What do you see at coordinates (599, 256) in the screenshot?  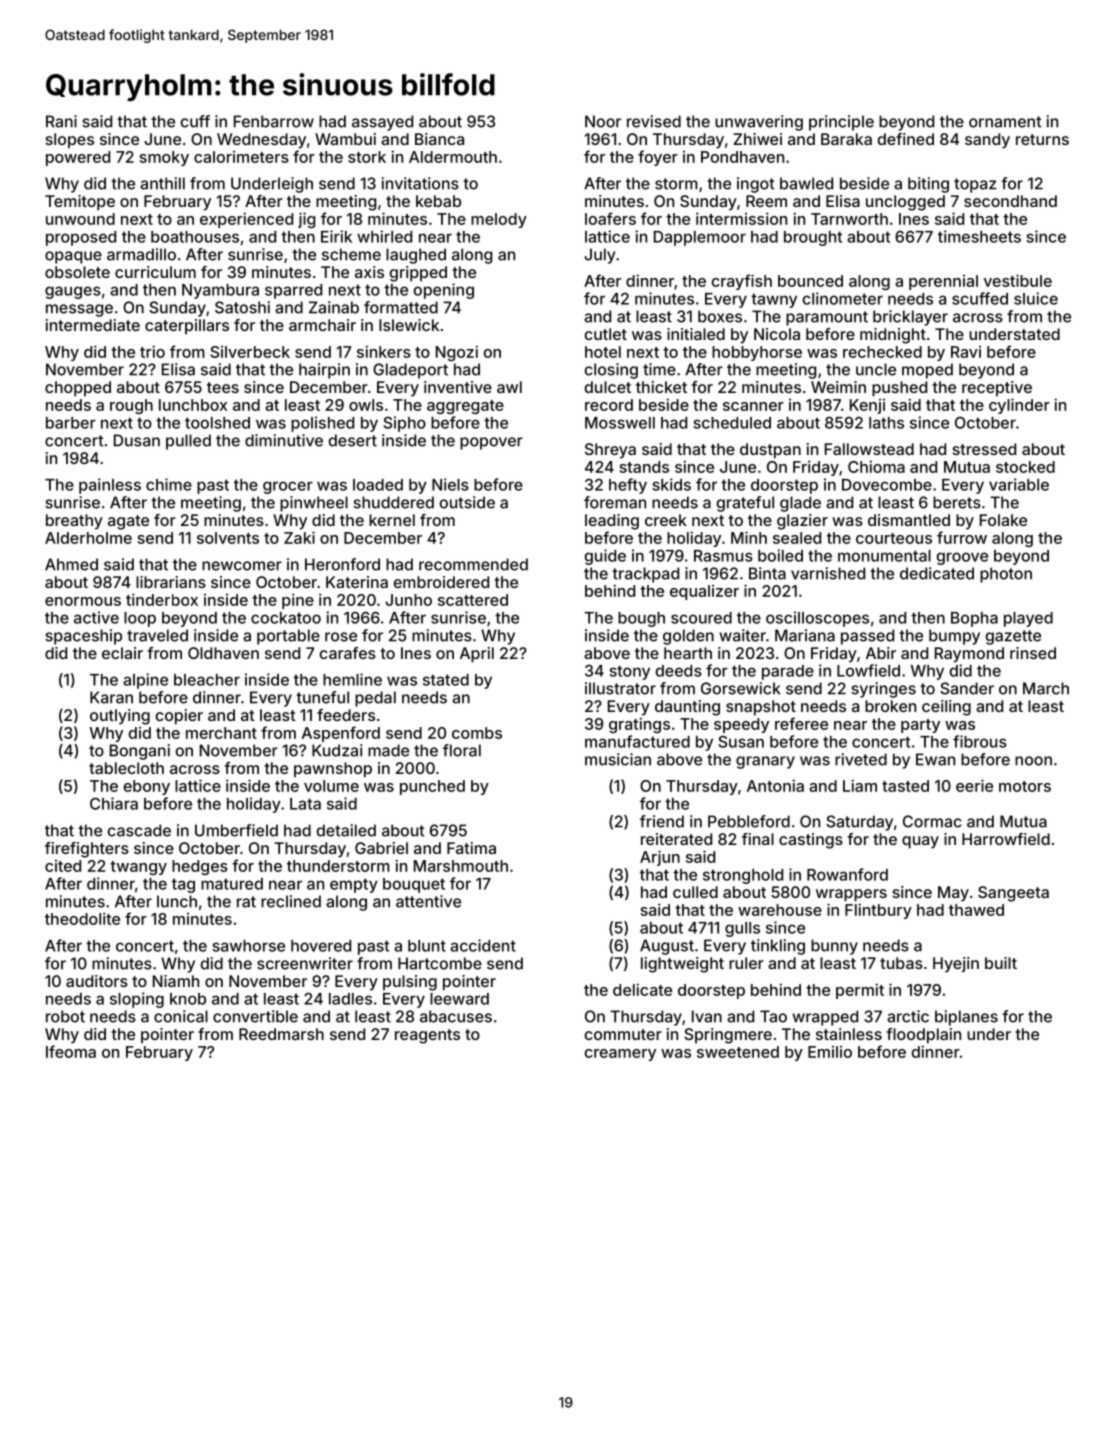 I see `July` at bounding box center [599, 256].
